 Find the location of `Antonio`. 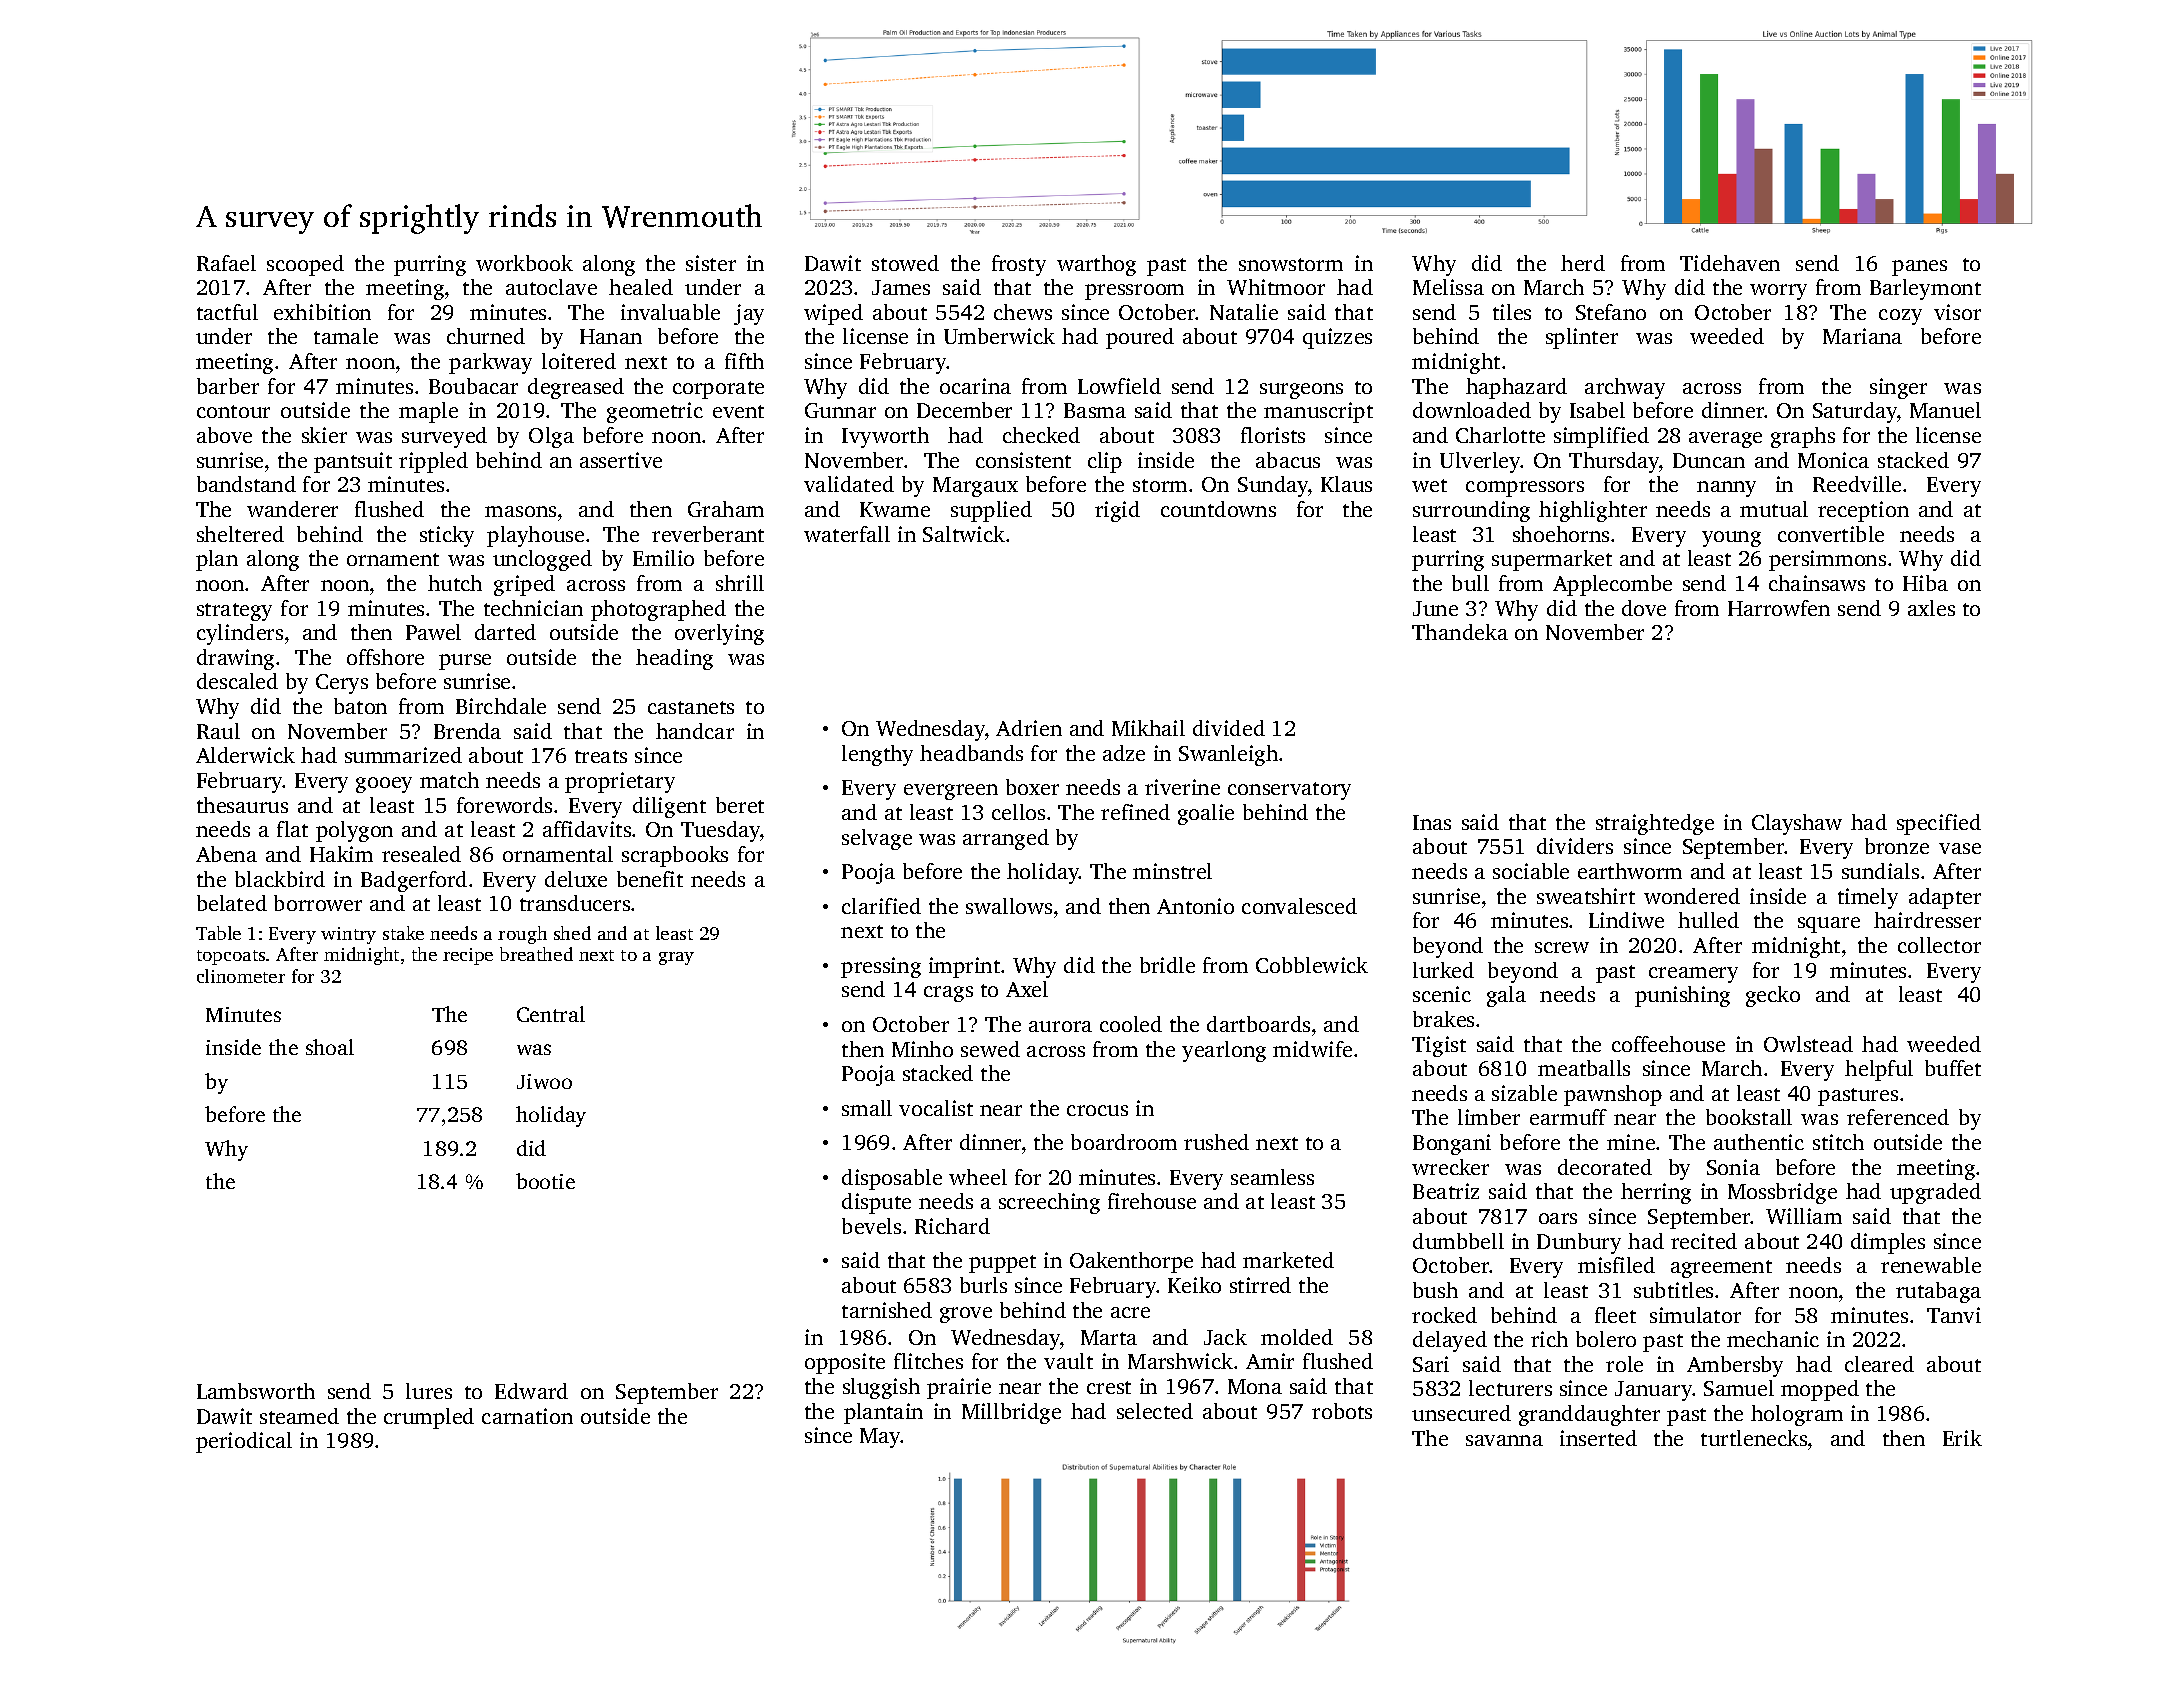

Antonio is located at coordinates (1195, 906).
